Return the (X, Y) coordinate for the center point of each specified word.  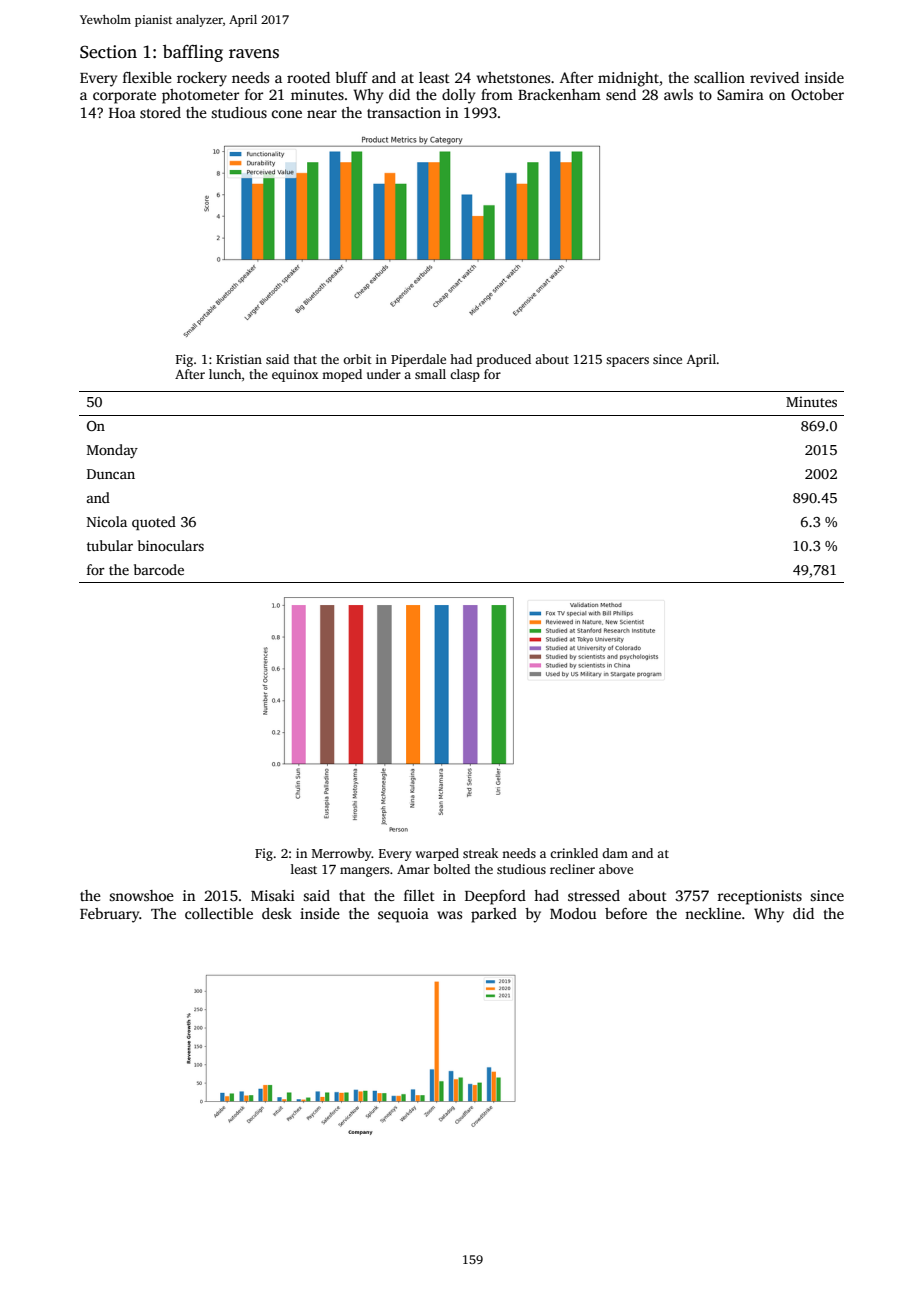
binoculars (171, 545)
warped (437, 854)
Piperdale (418, 360)
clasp (465, 375)
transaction (404, 112)
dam (615, 853)
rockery (202, 79)
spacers (627, 362)
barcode (159, 569)
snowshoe (141, 895)
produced (504, 360)
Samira (740, 94)
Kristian (239, 359)
